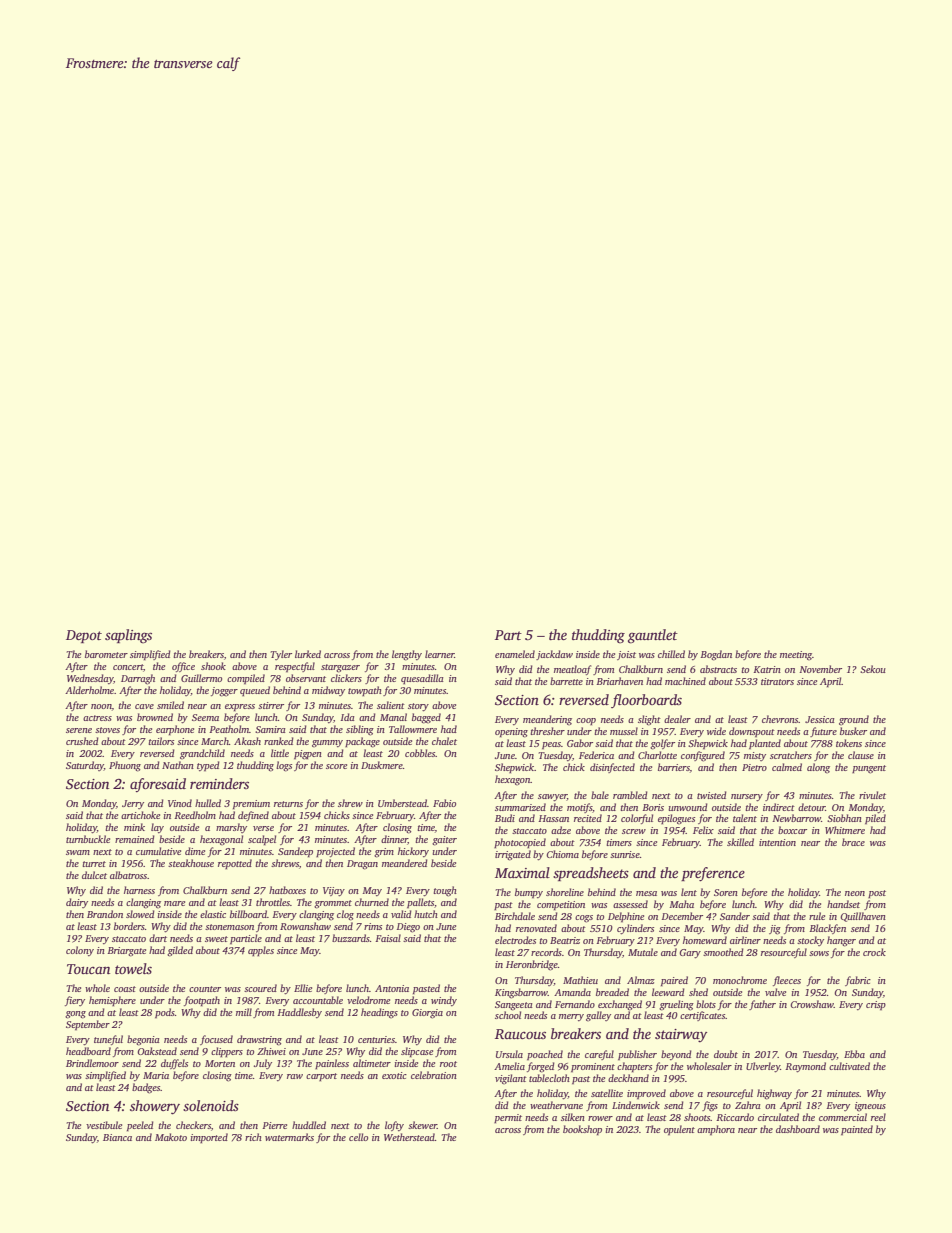  I want to click on dairy, so click(77, 903).
